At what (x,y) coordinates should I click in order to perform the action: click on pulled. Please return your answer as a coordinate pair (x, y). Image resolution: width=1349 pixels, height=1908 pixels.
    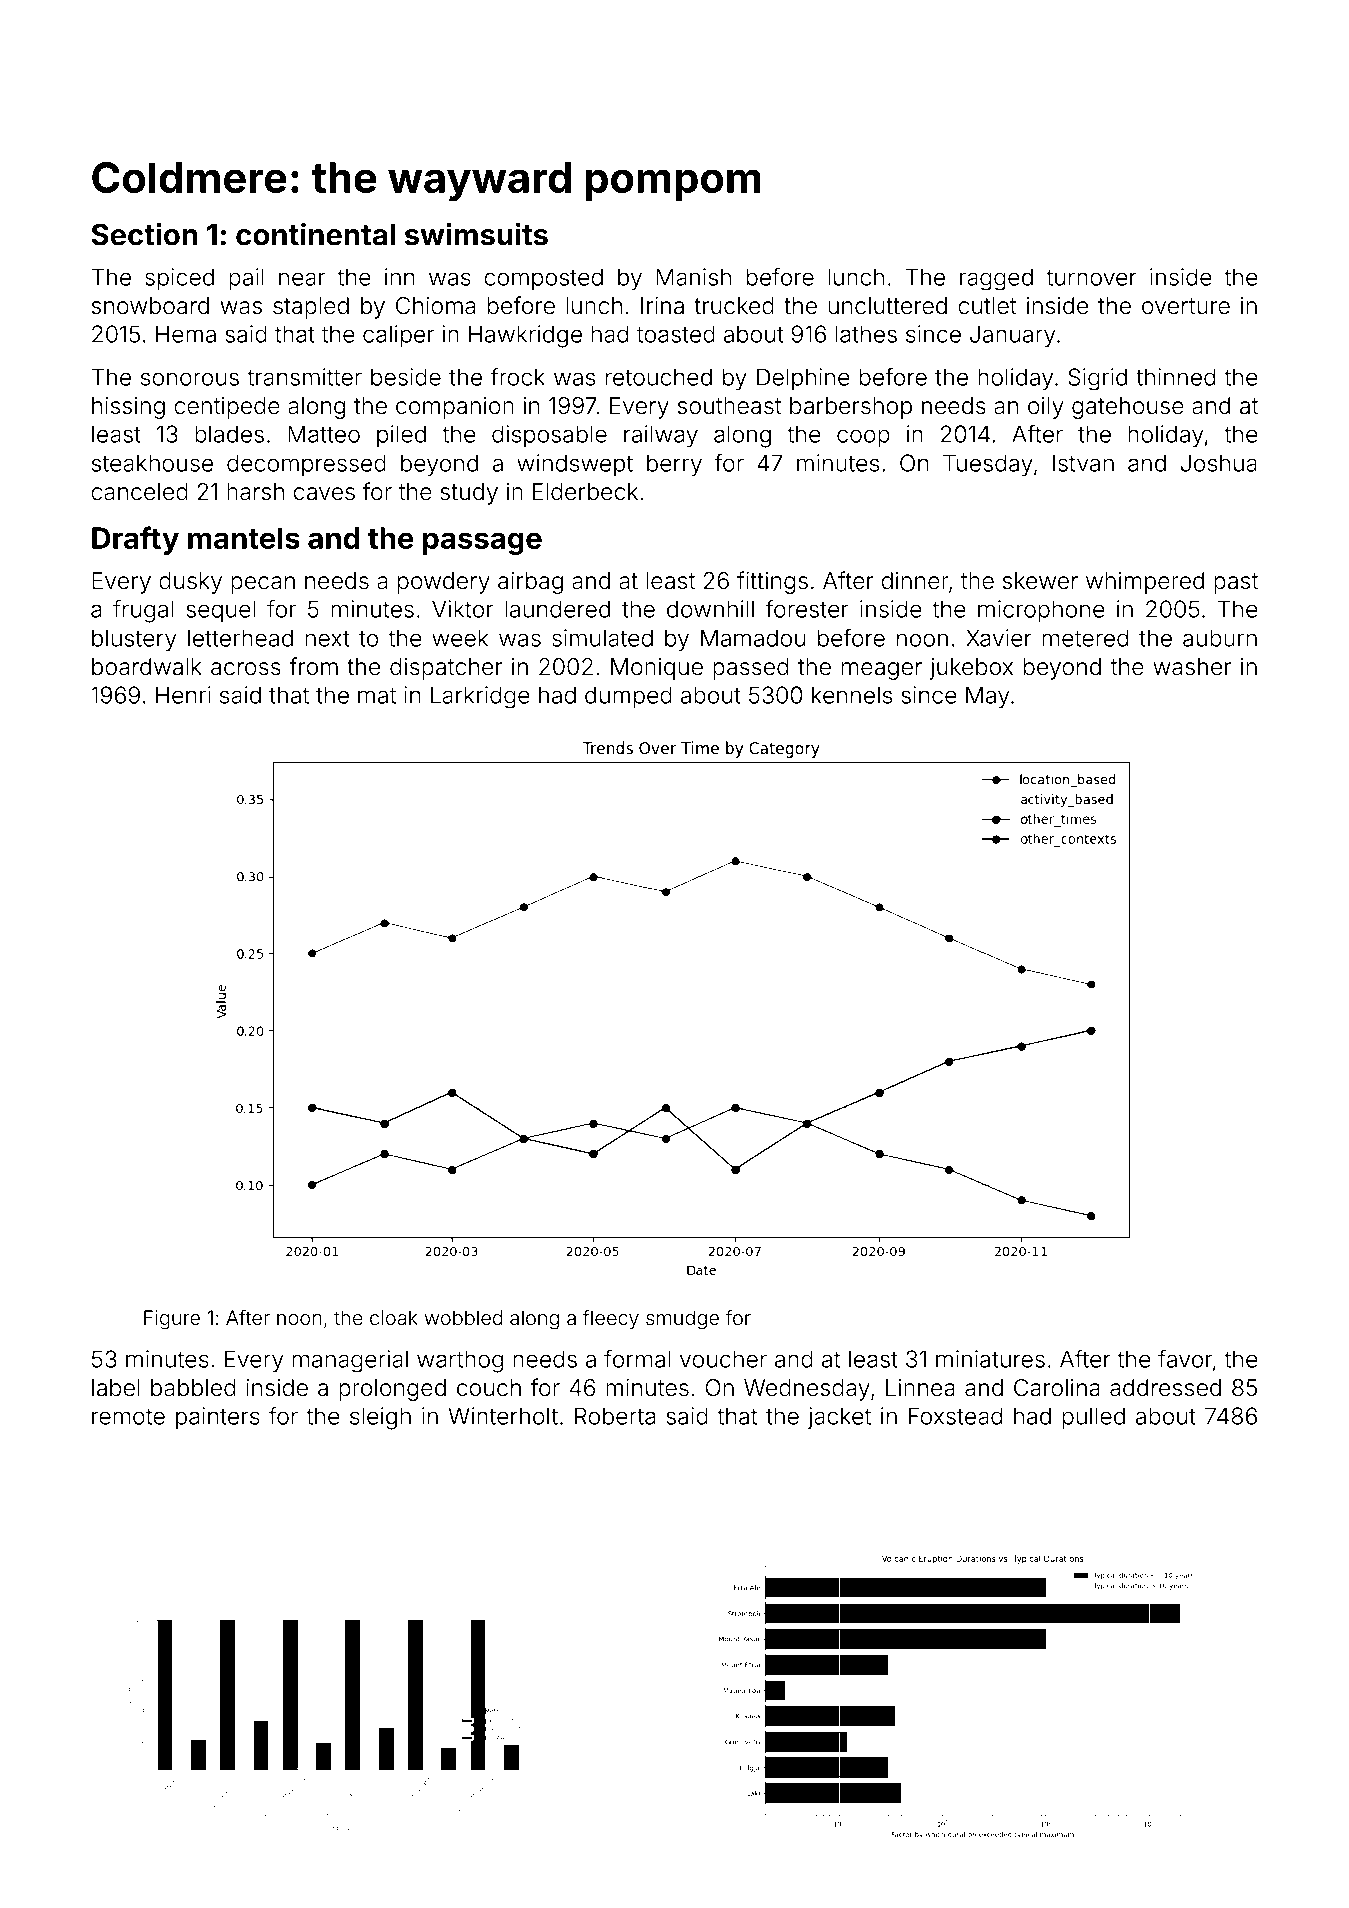
    Looking at the image, I should click on (1094, 1418).
